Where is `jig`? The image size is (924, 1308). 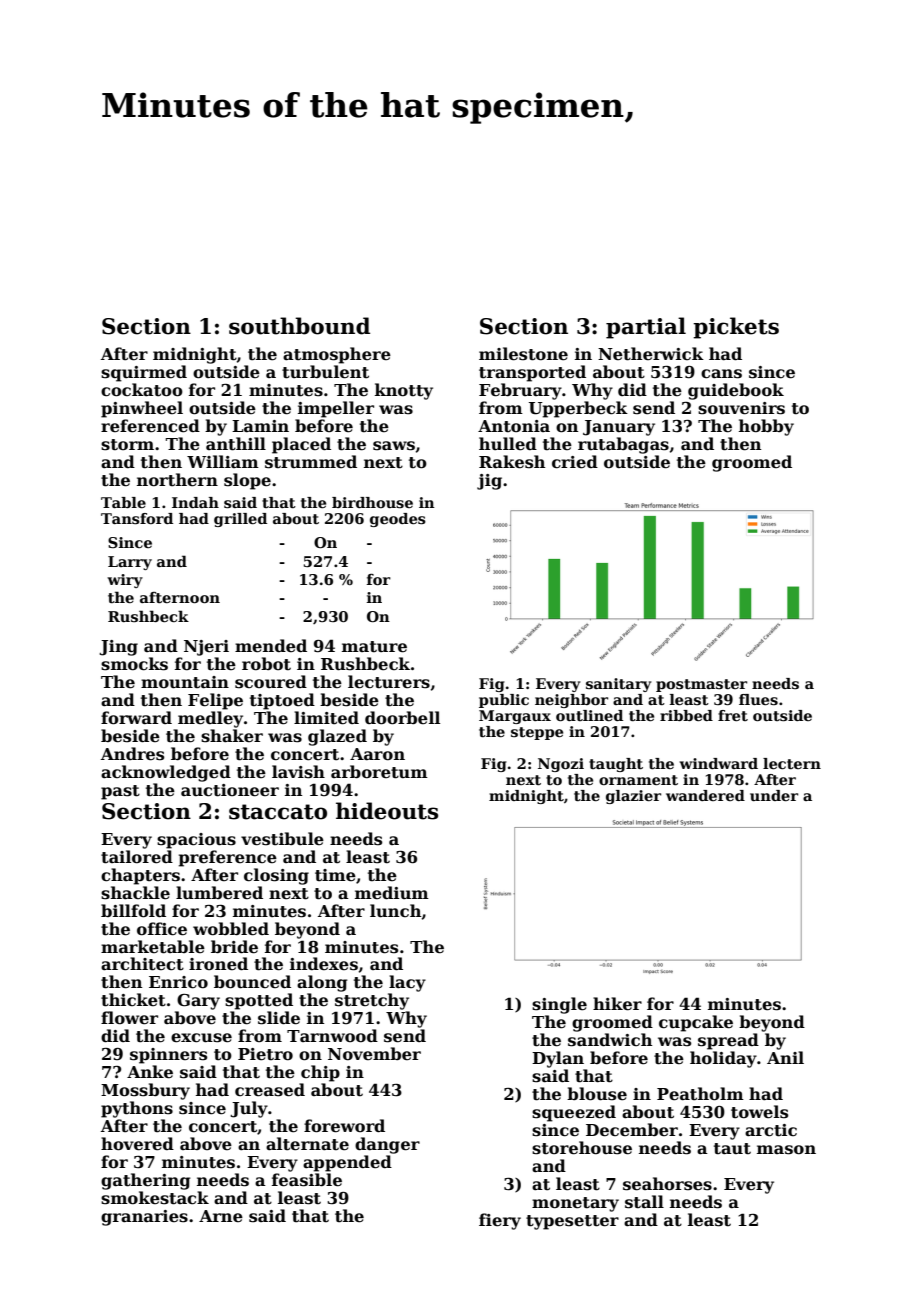
jig is located at coordinates (489, 482).
